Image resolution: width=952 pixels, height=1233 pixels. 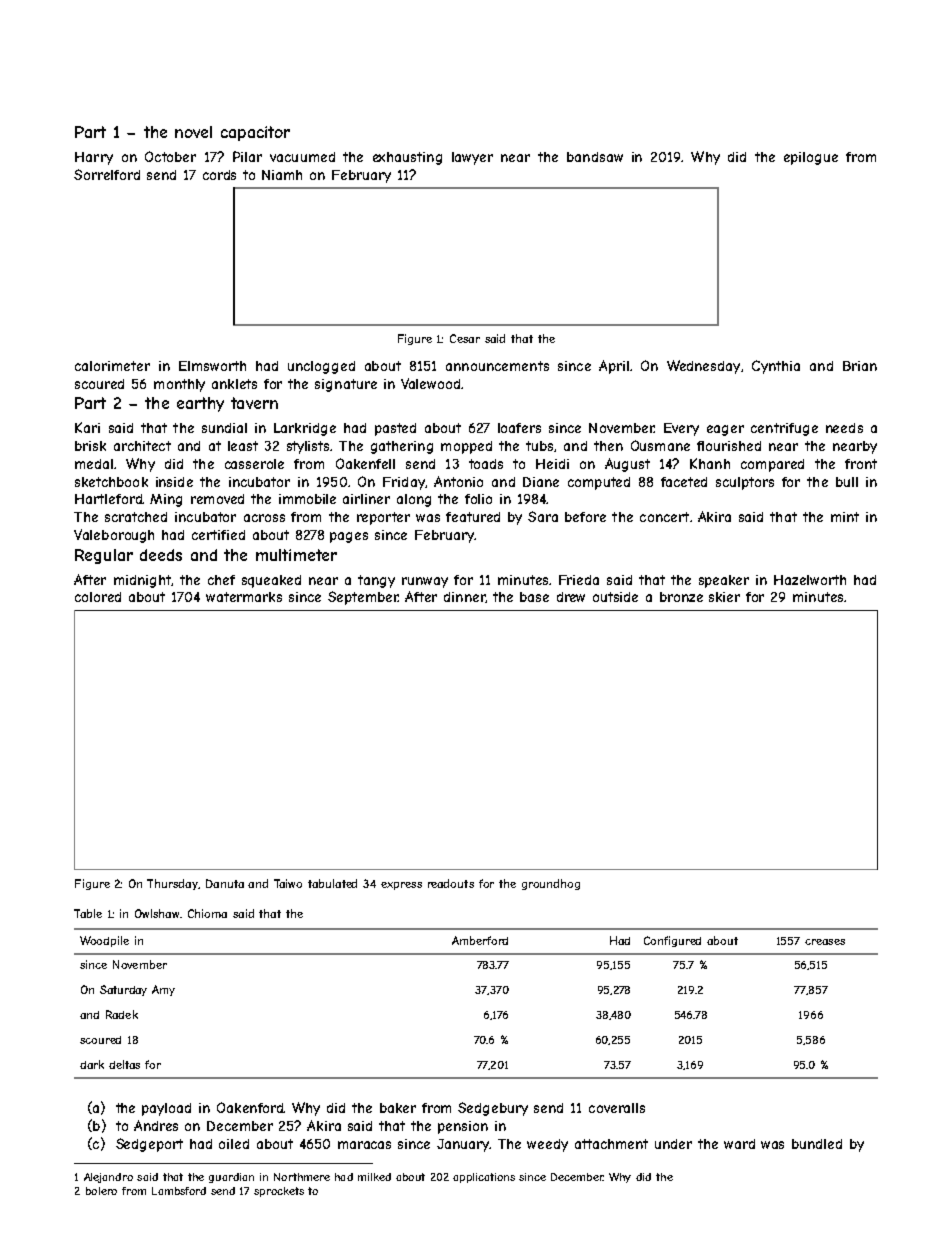 I want to click on ward, so click(x=739, y=1144).
